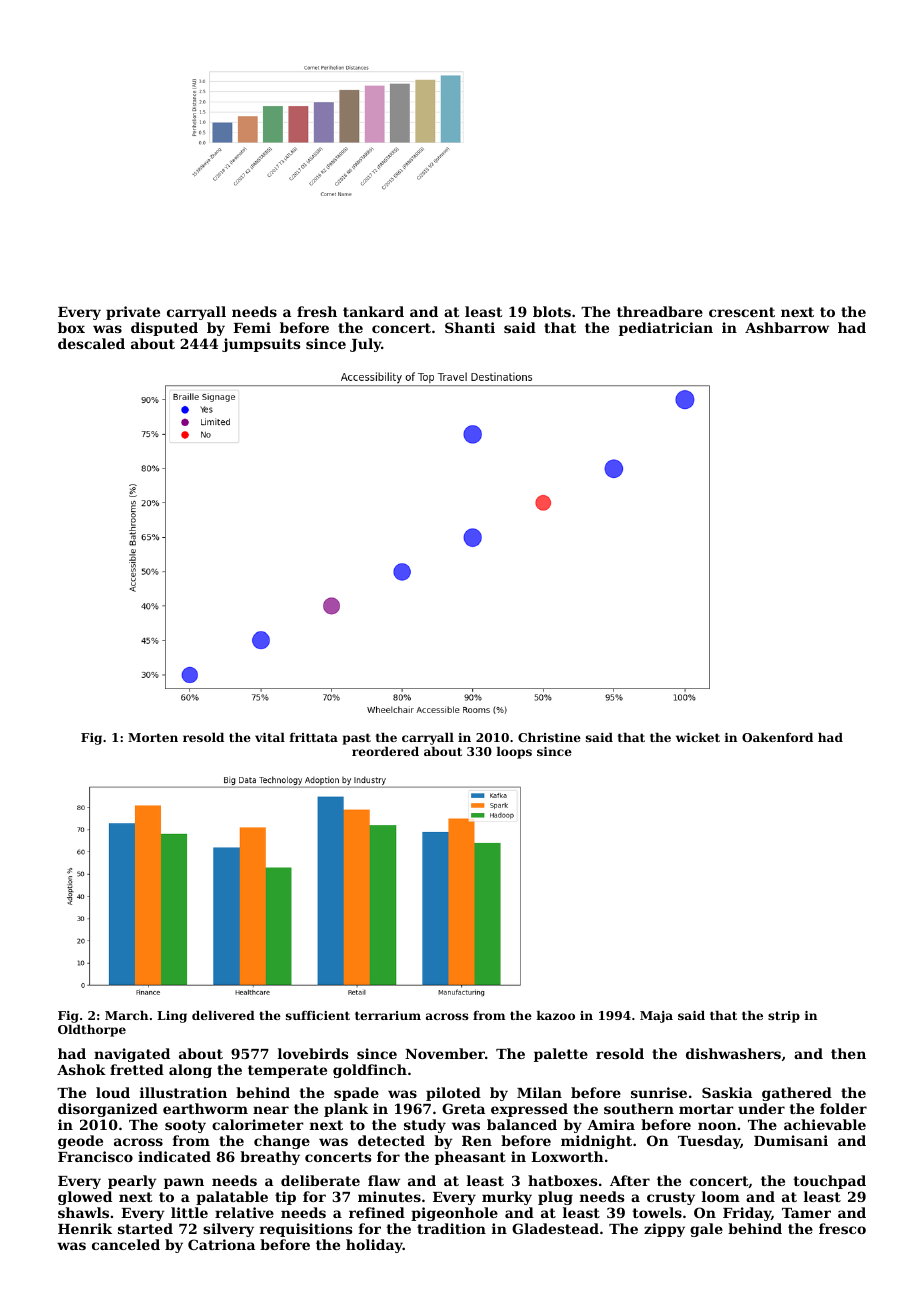 The height and width of the screenshot is (1308, 924). I want to click on descaled, so click(91, 343).
